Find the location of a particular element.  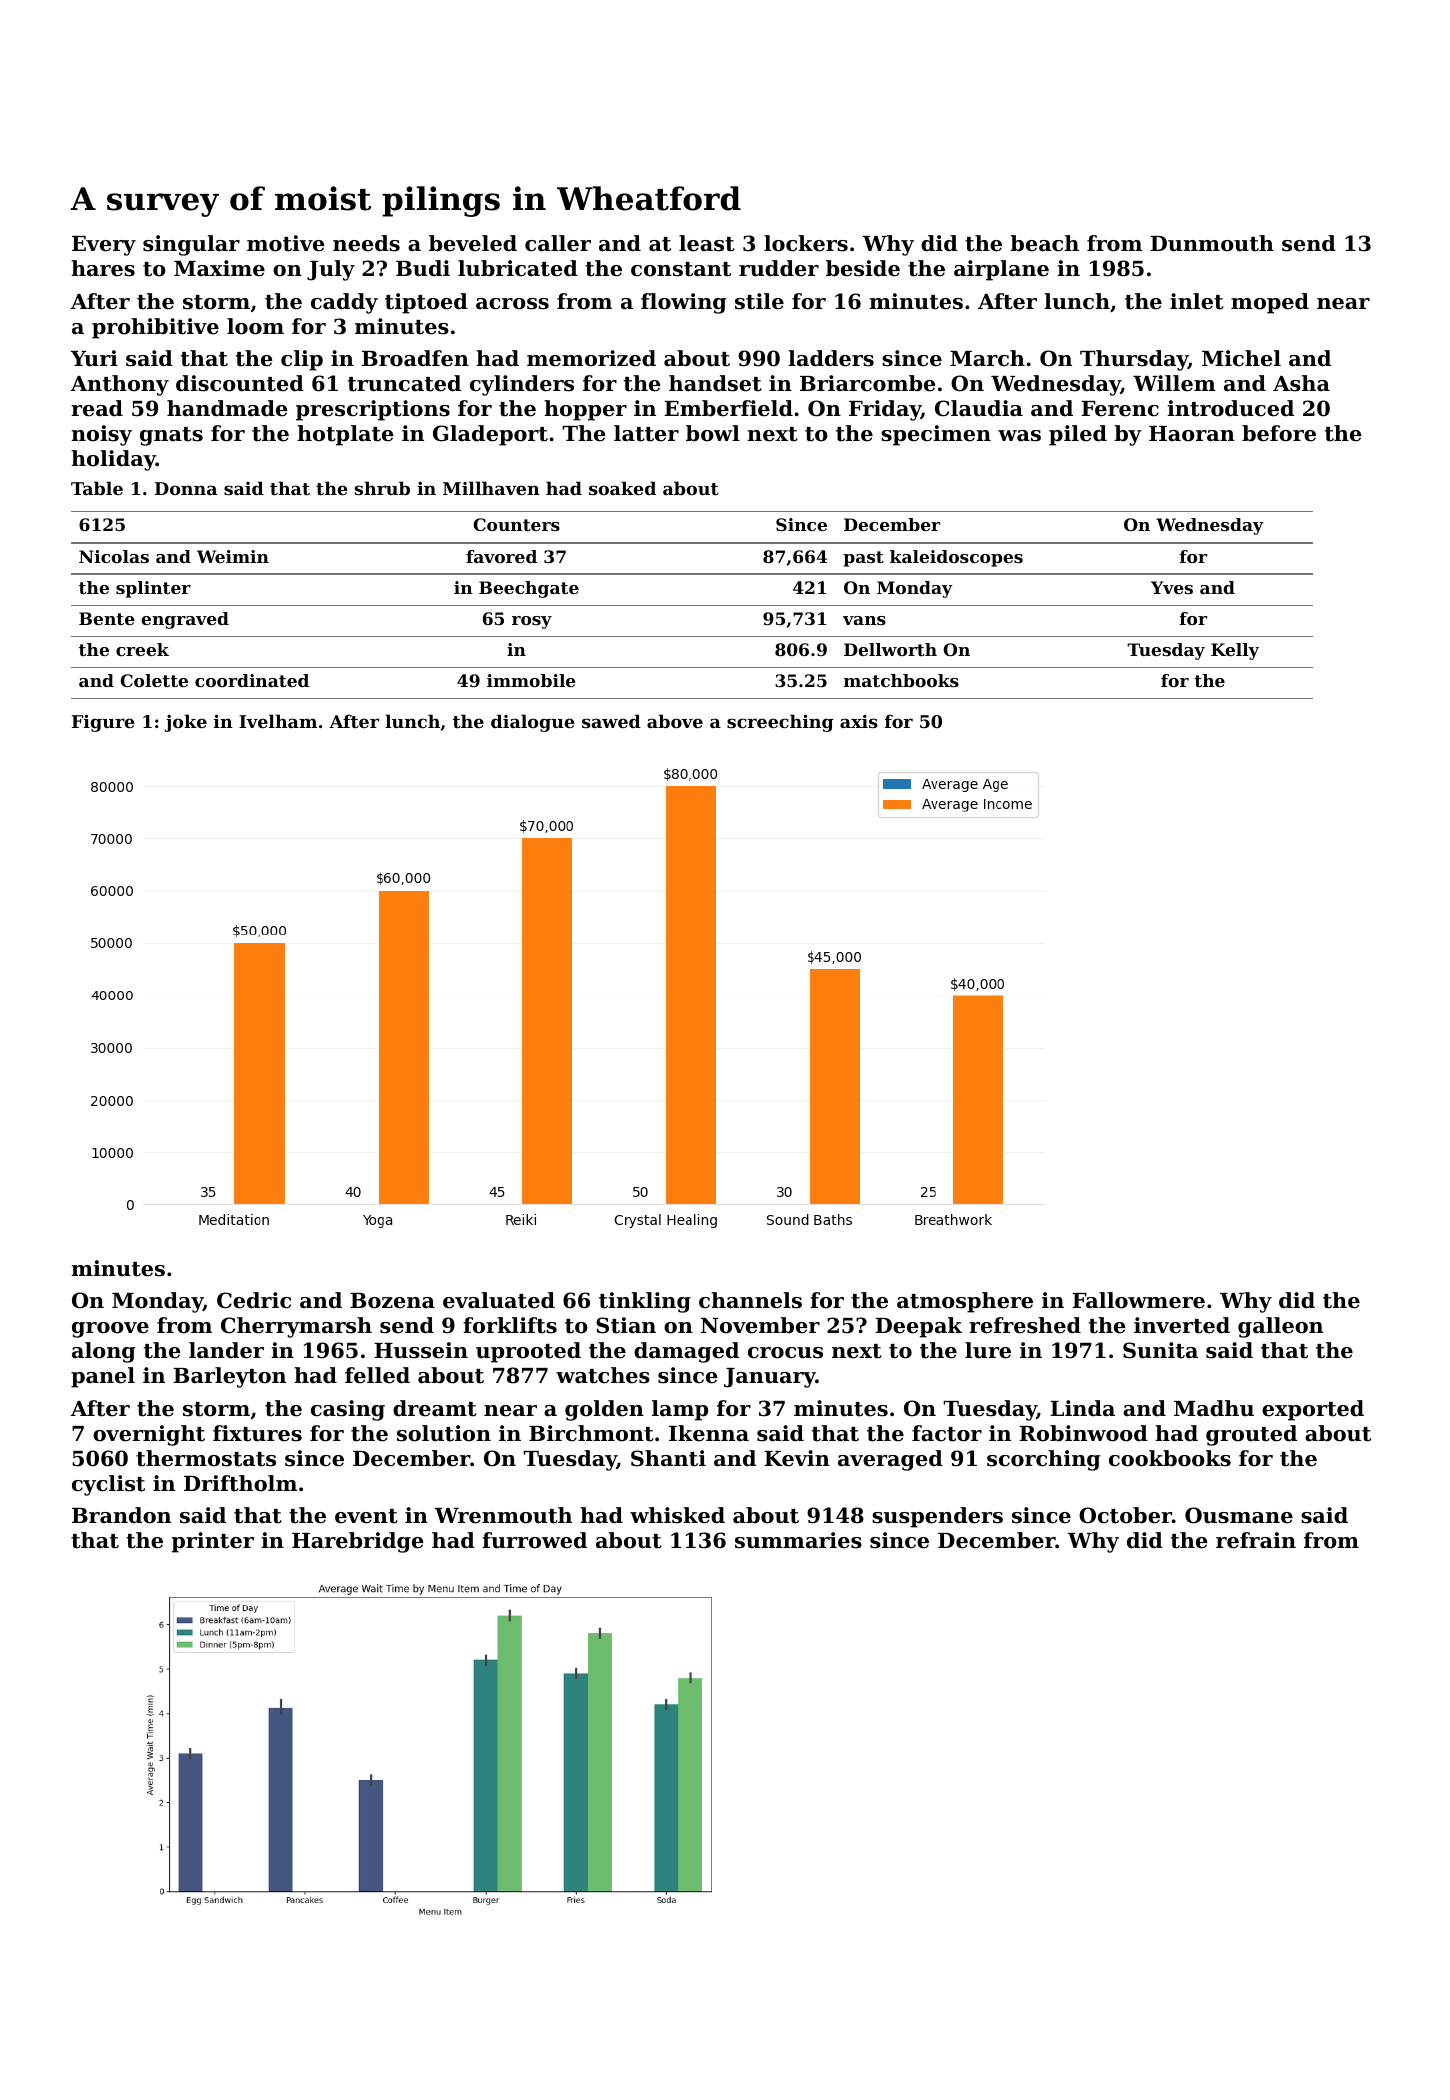

Cedric is located at coordinates (254, 1300).
